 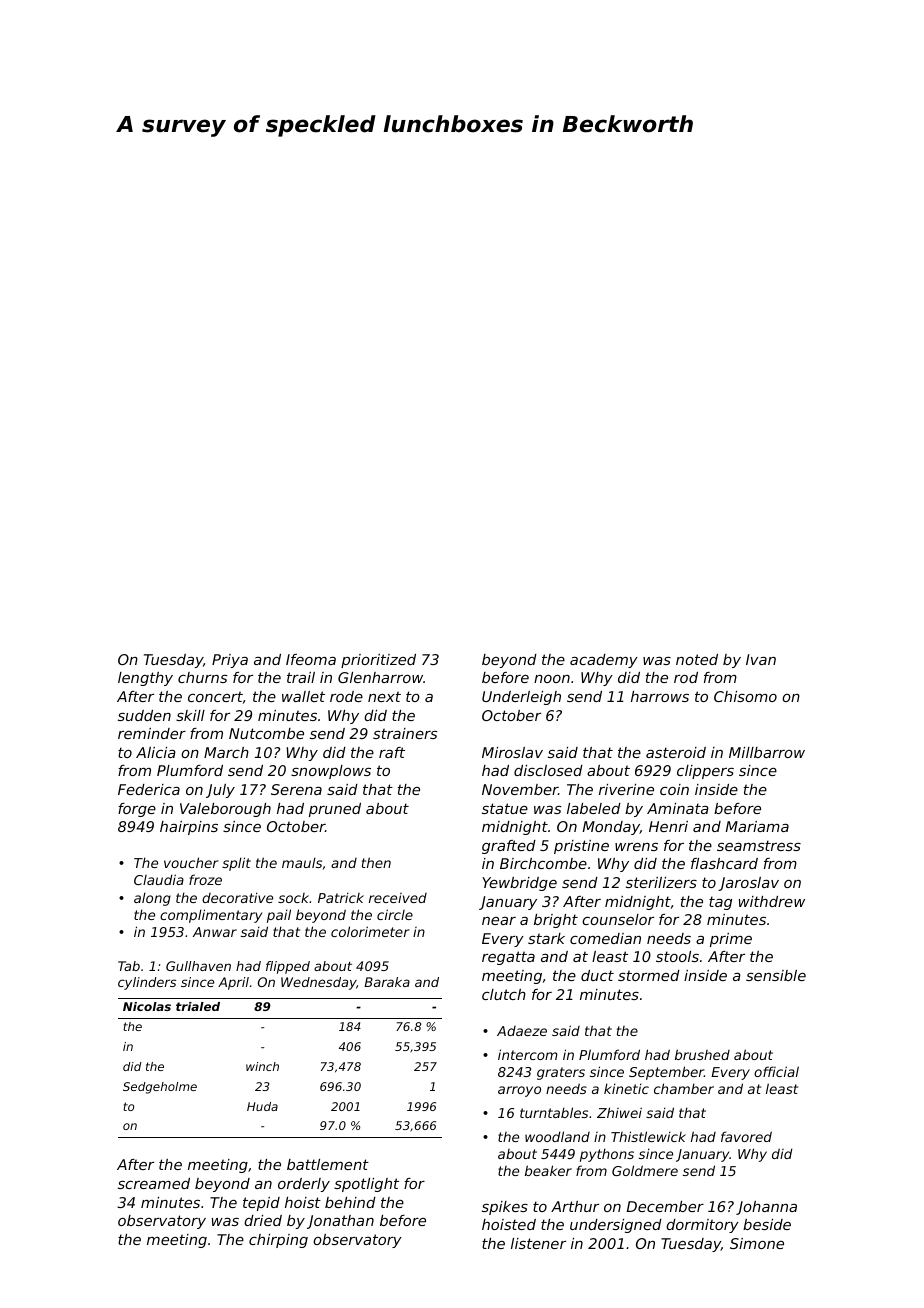 I want to click on Millbarrow, so click(x=767, y=752).
